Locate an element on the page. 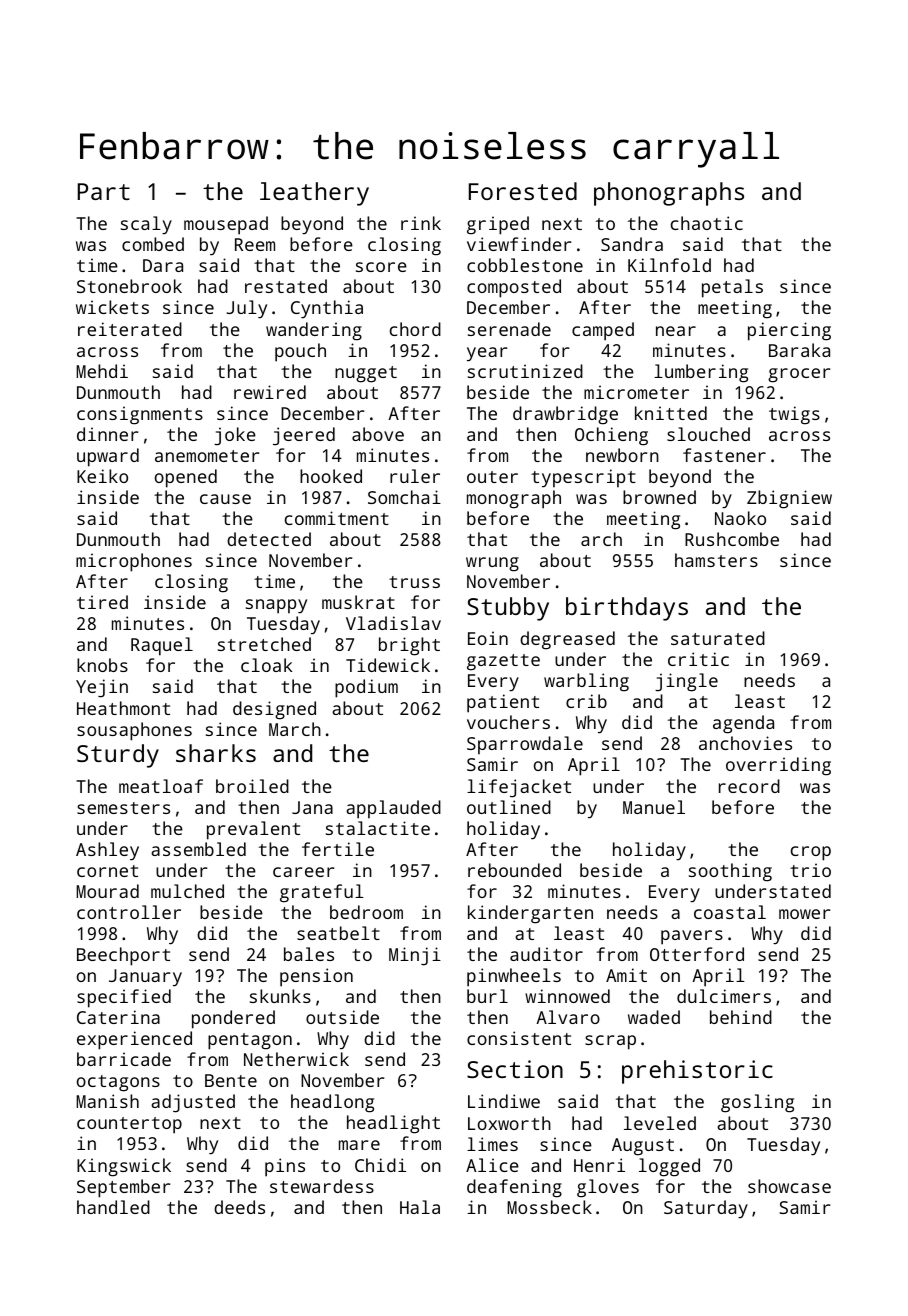  behind is located at coordinates (741, 1017).
